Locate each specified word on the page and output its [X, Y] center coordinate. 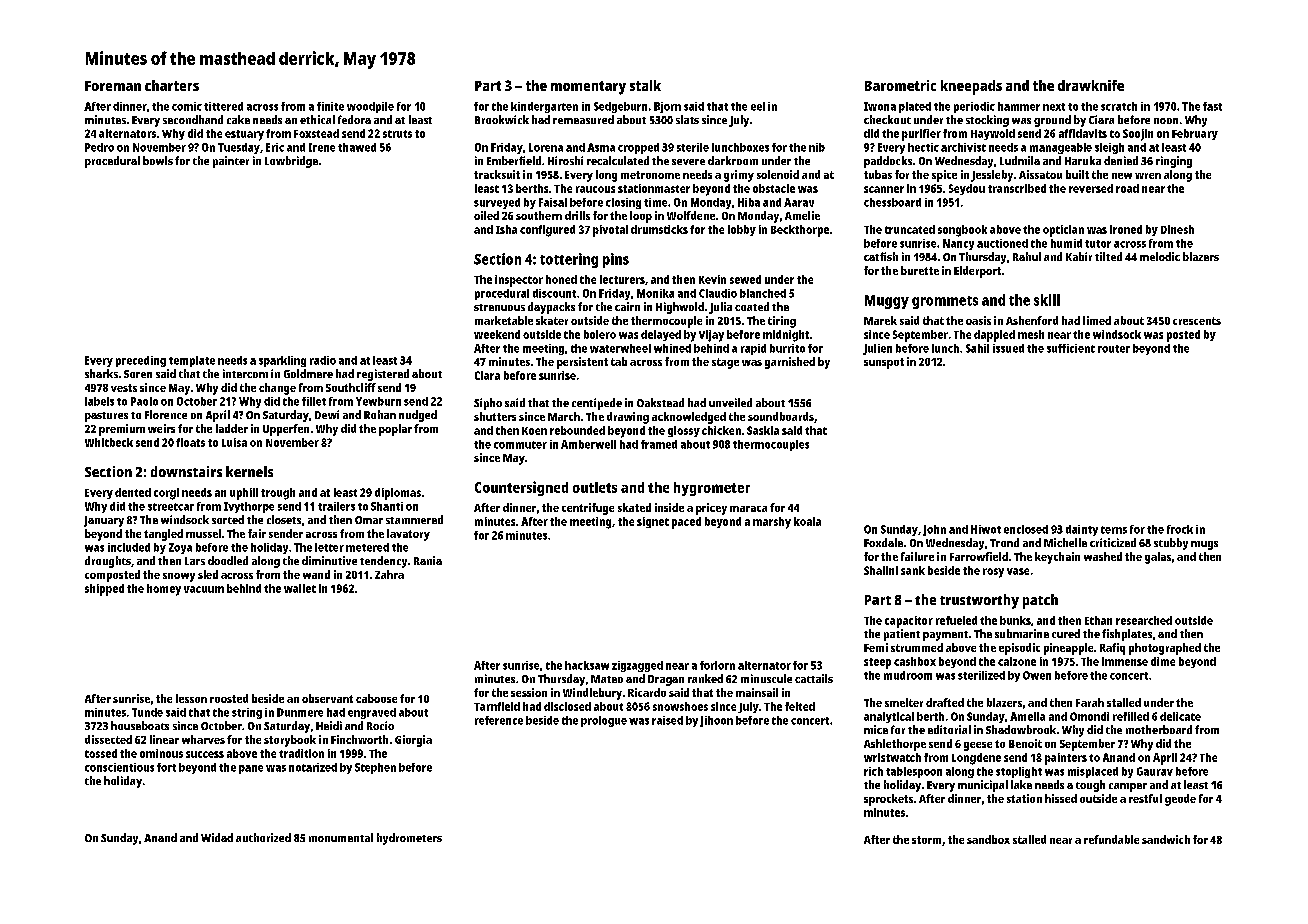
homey [164, 590]
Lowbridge [291, 162]
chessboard [892, 202]
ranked [705, 678]
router [1114, 349]
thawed [357, 147]
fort [166, 767]
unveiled [730, 402]
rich [873, 771]
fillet [314, 401]
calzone [1017, 661]
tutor [1098, 244]
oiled [486, 215]
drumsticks [659, 229]
